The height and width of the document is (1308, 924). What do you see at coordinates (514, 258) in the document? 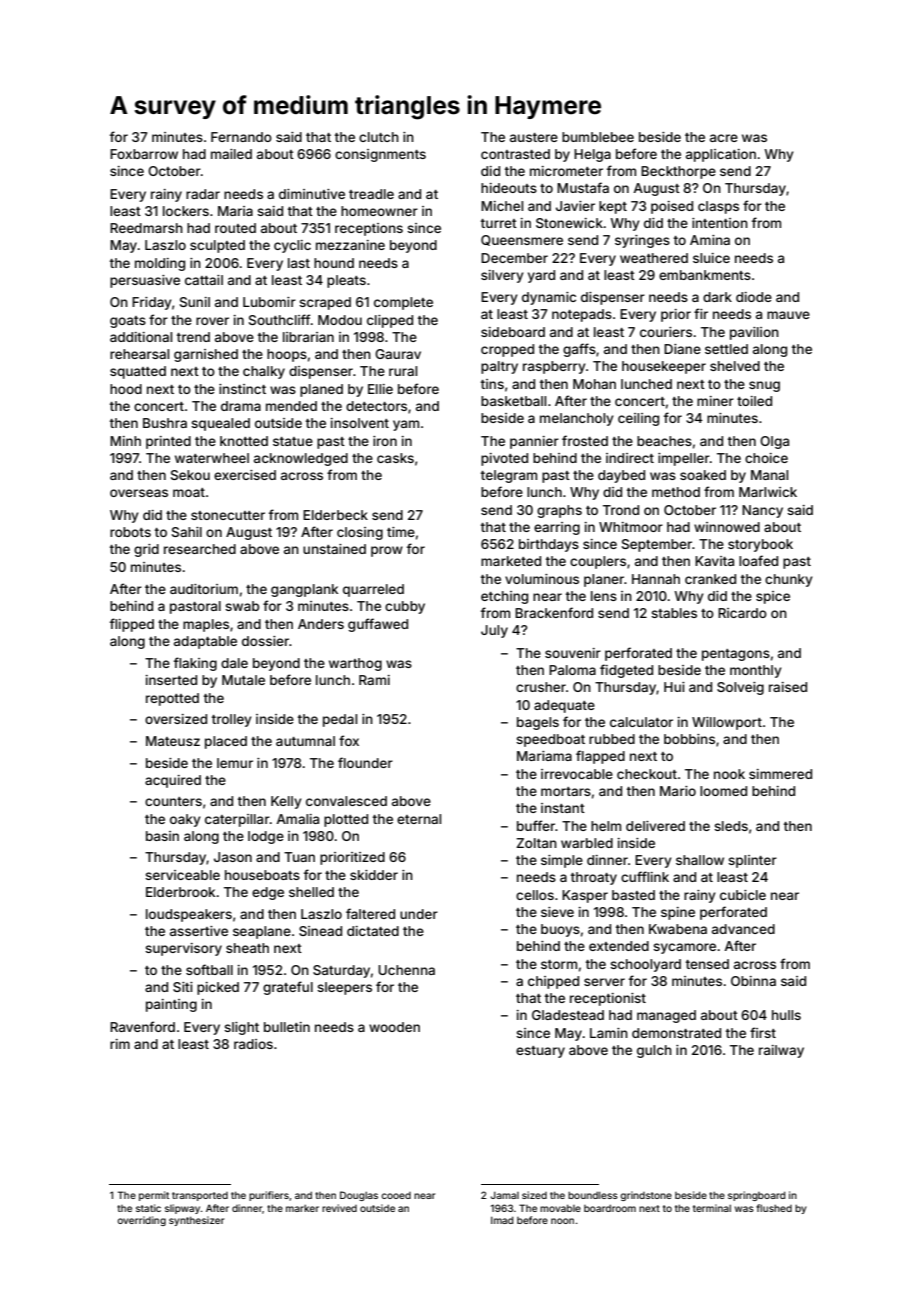
I see `December` at bounding box center [514, 258].
